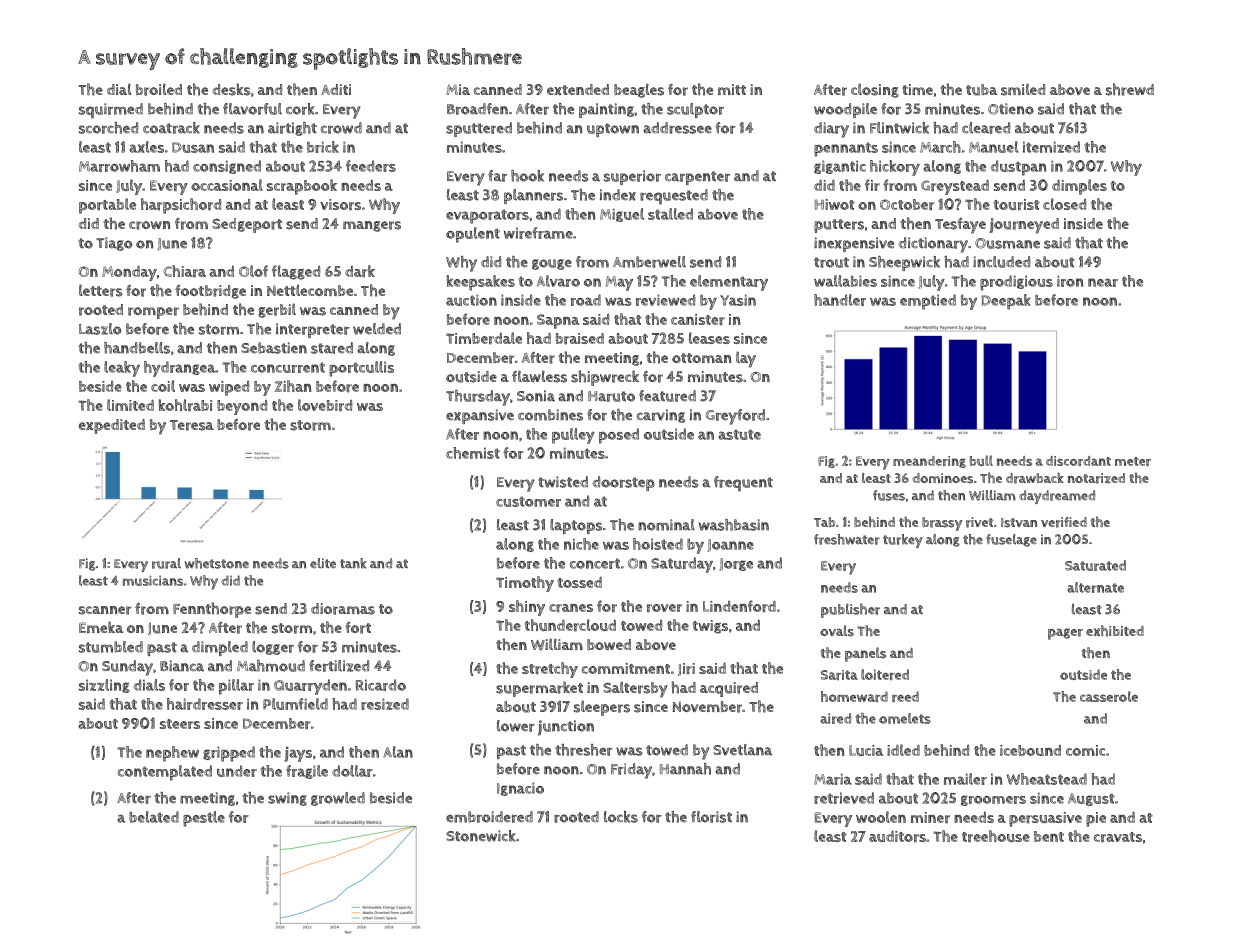  I want to click on auditors, so click(897, 837).
